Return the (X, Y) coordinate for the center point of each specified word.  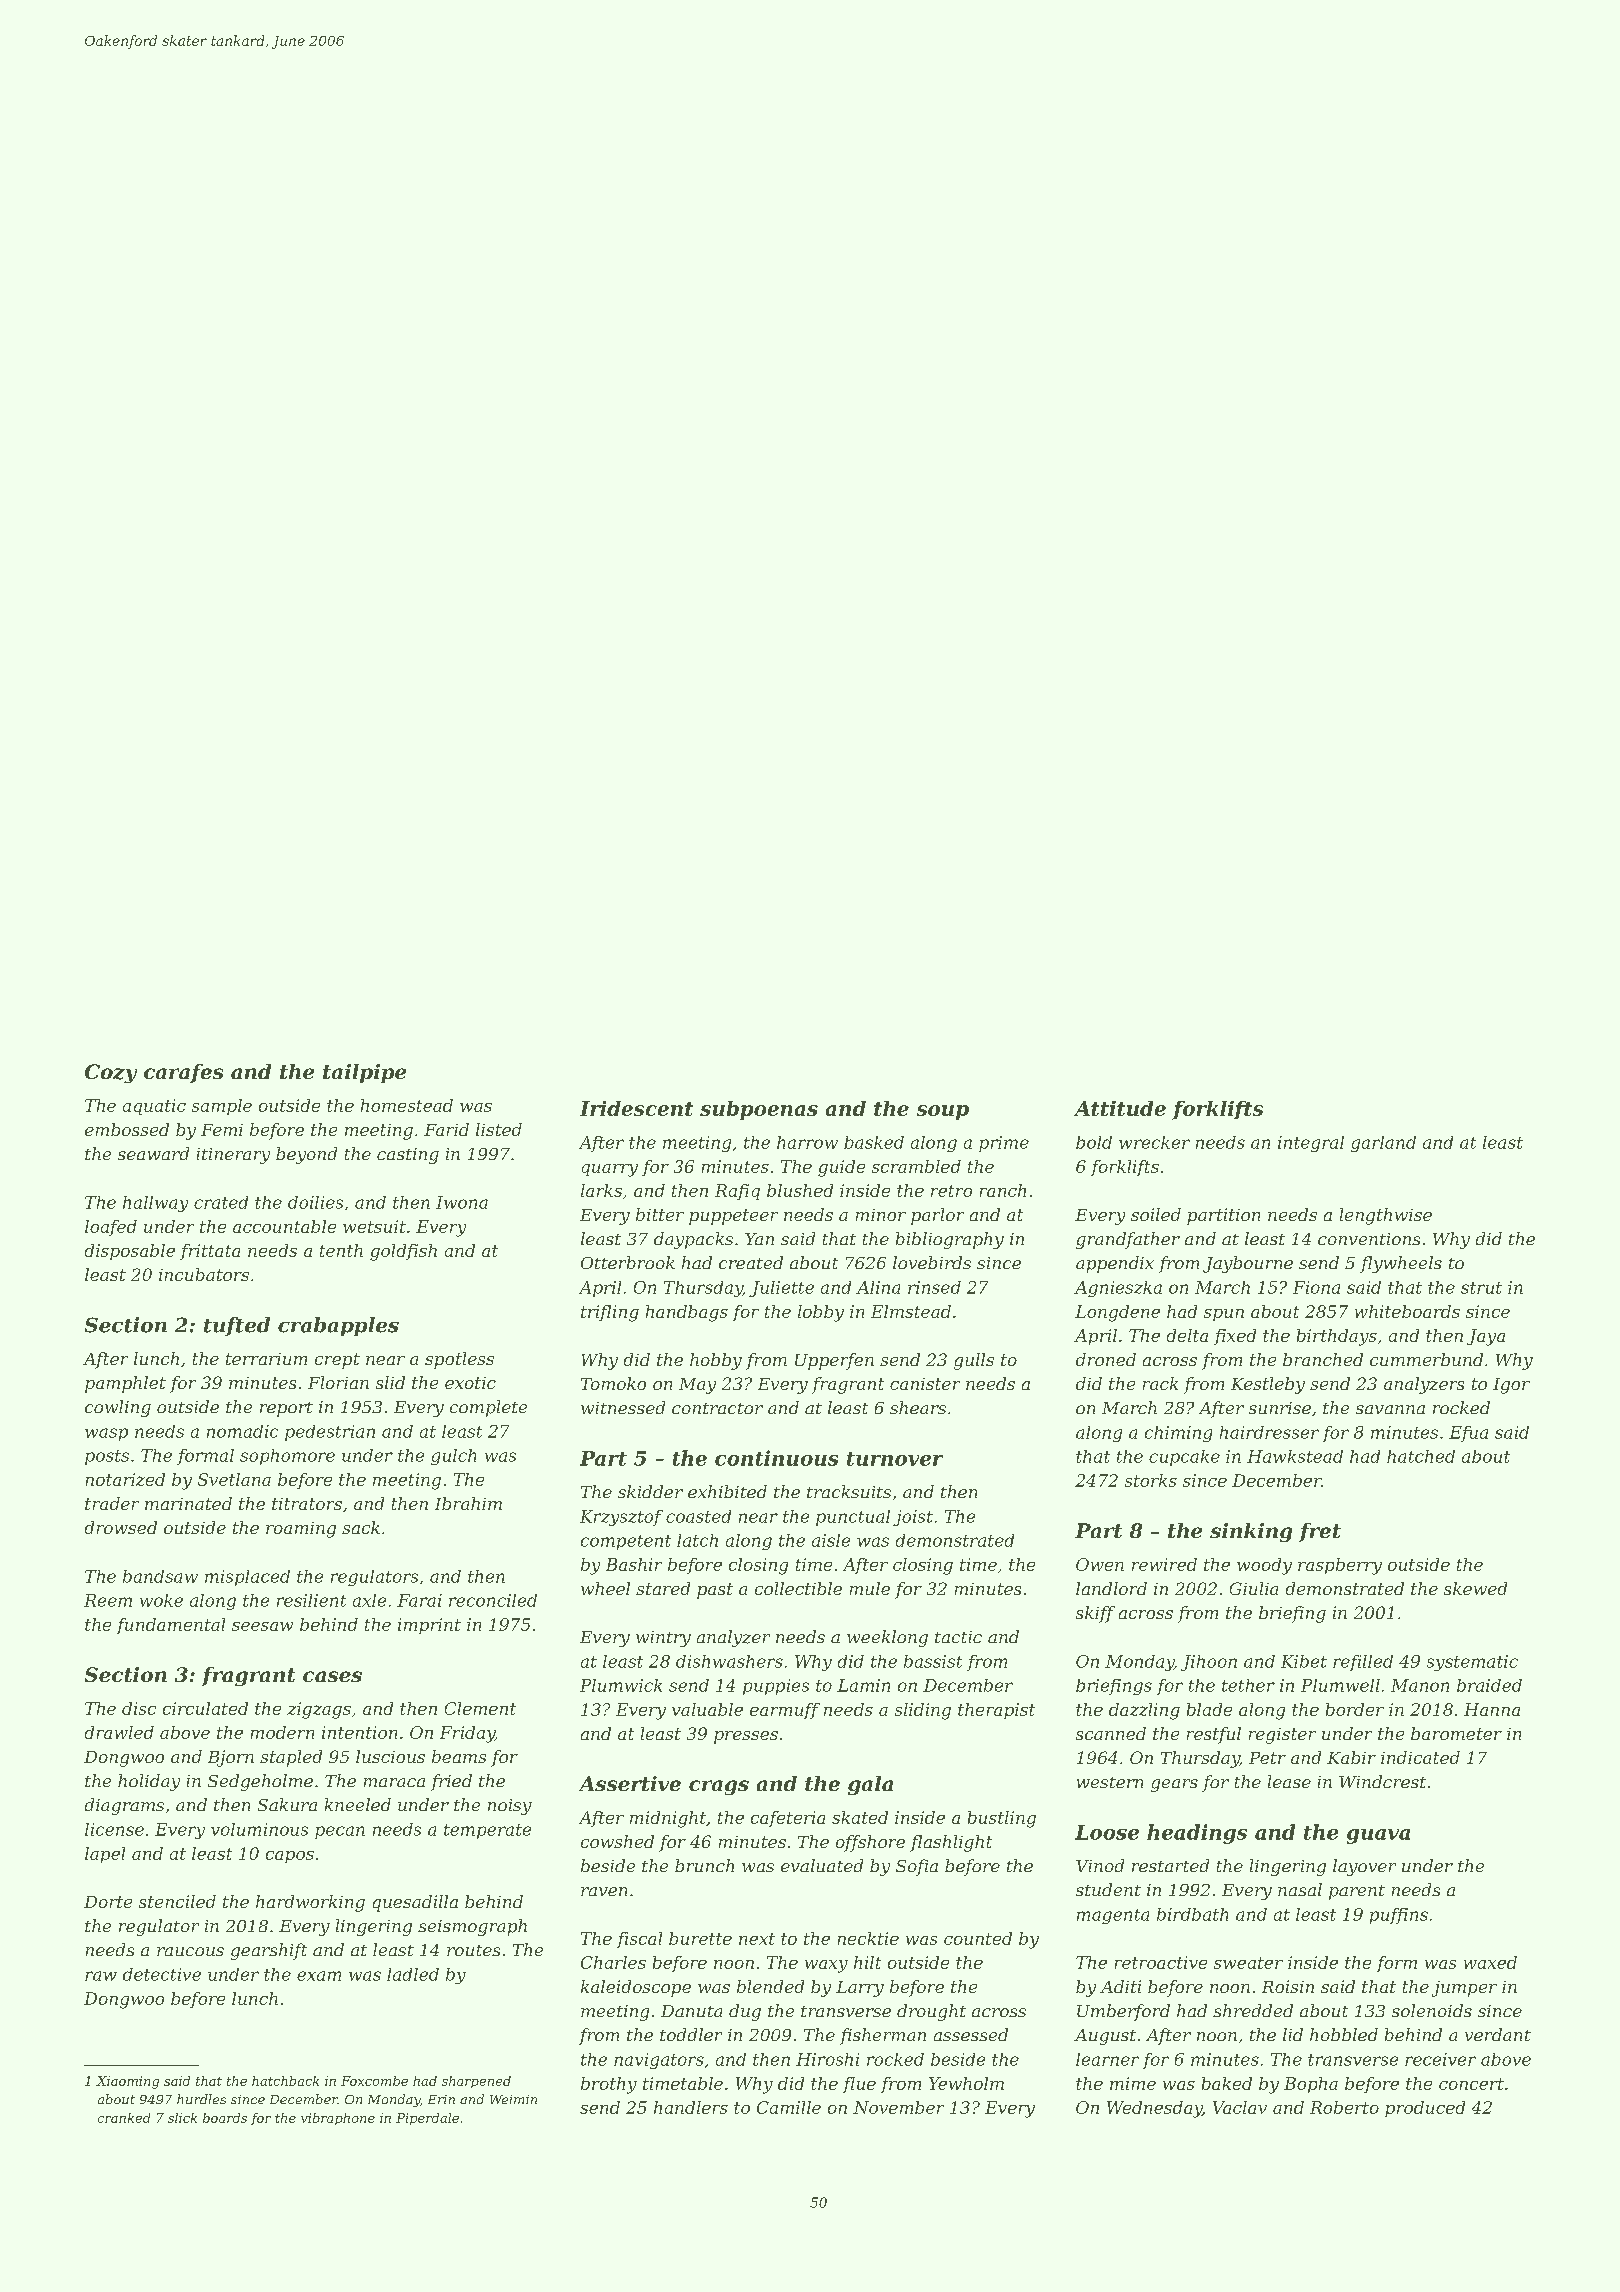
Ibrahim (468, 1503)
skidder (650, 1491)
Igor (1511, 1386)
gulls (974, 1361)
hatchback (285, 2081)
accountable (284, 1226)
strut (1481, 1288)
